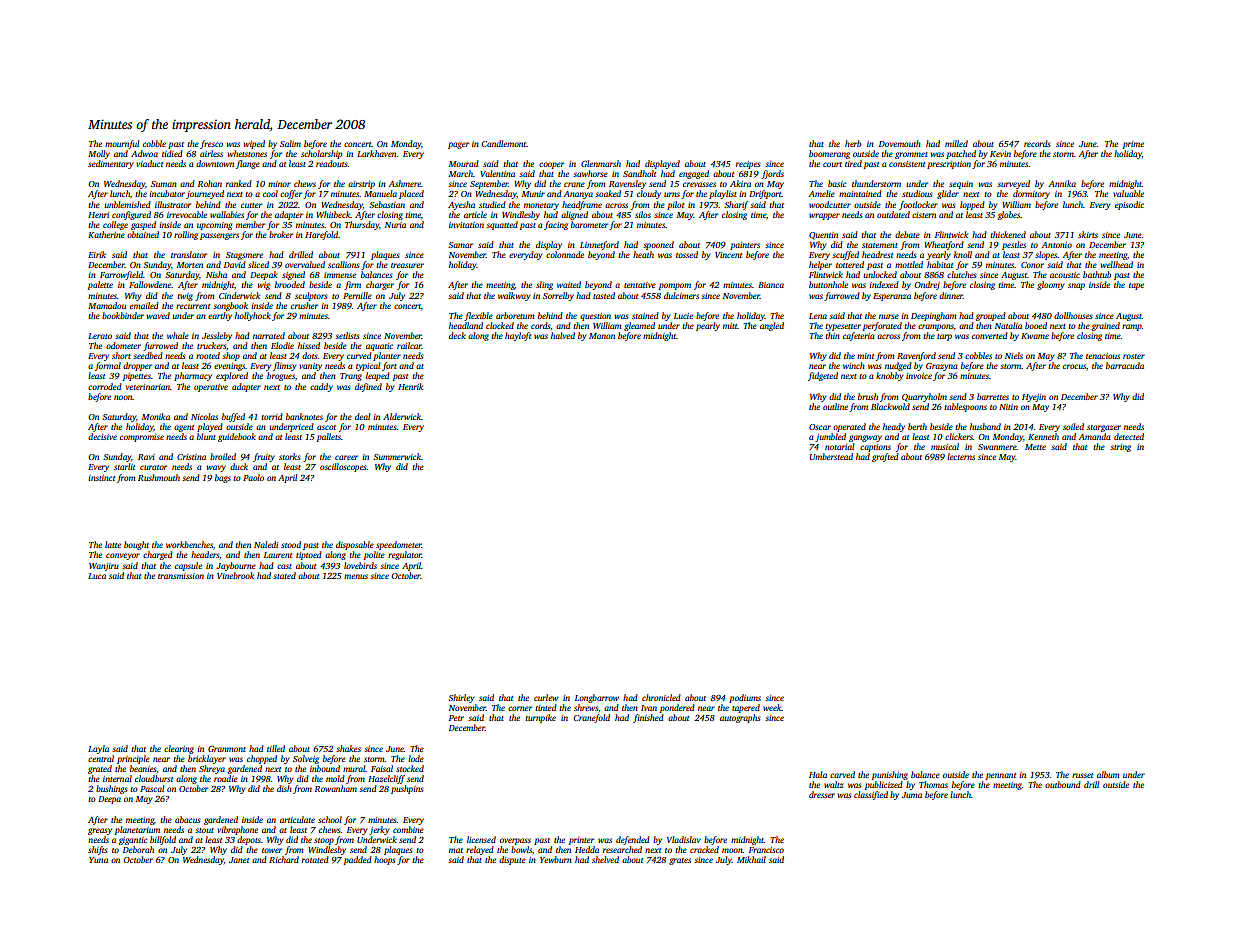 The image size is (1233, 952). What do you see at coordinates (748, 165) in the screenshot?
I see `recipes` at bounding box center [748, 165].
